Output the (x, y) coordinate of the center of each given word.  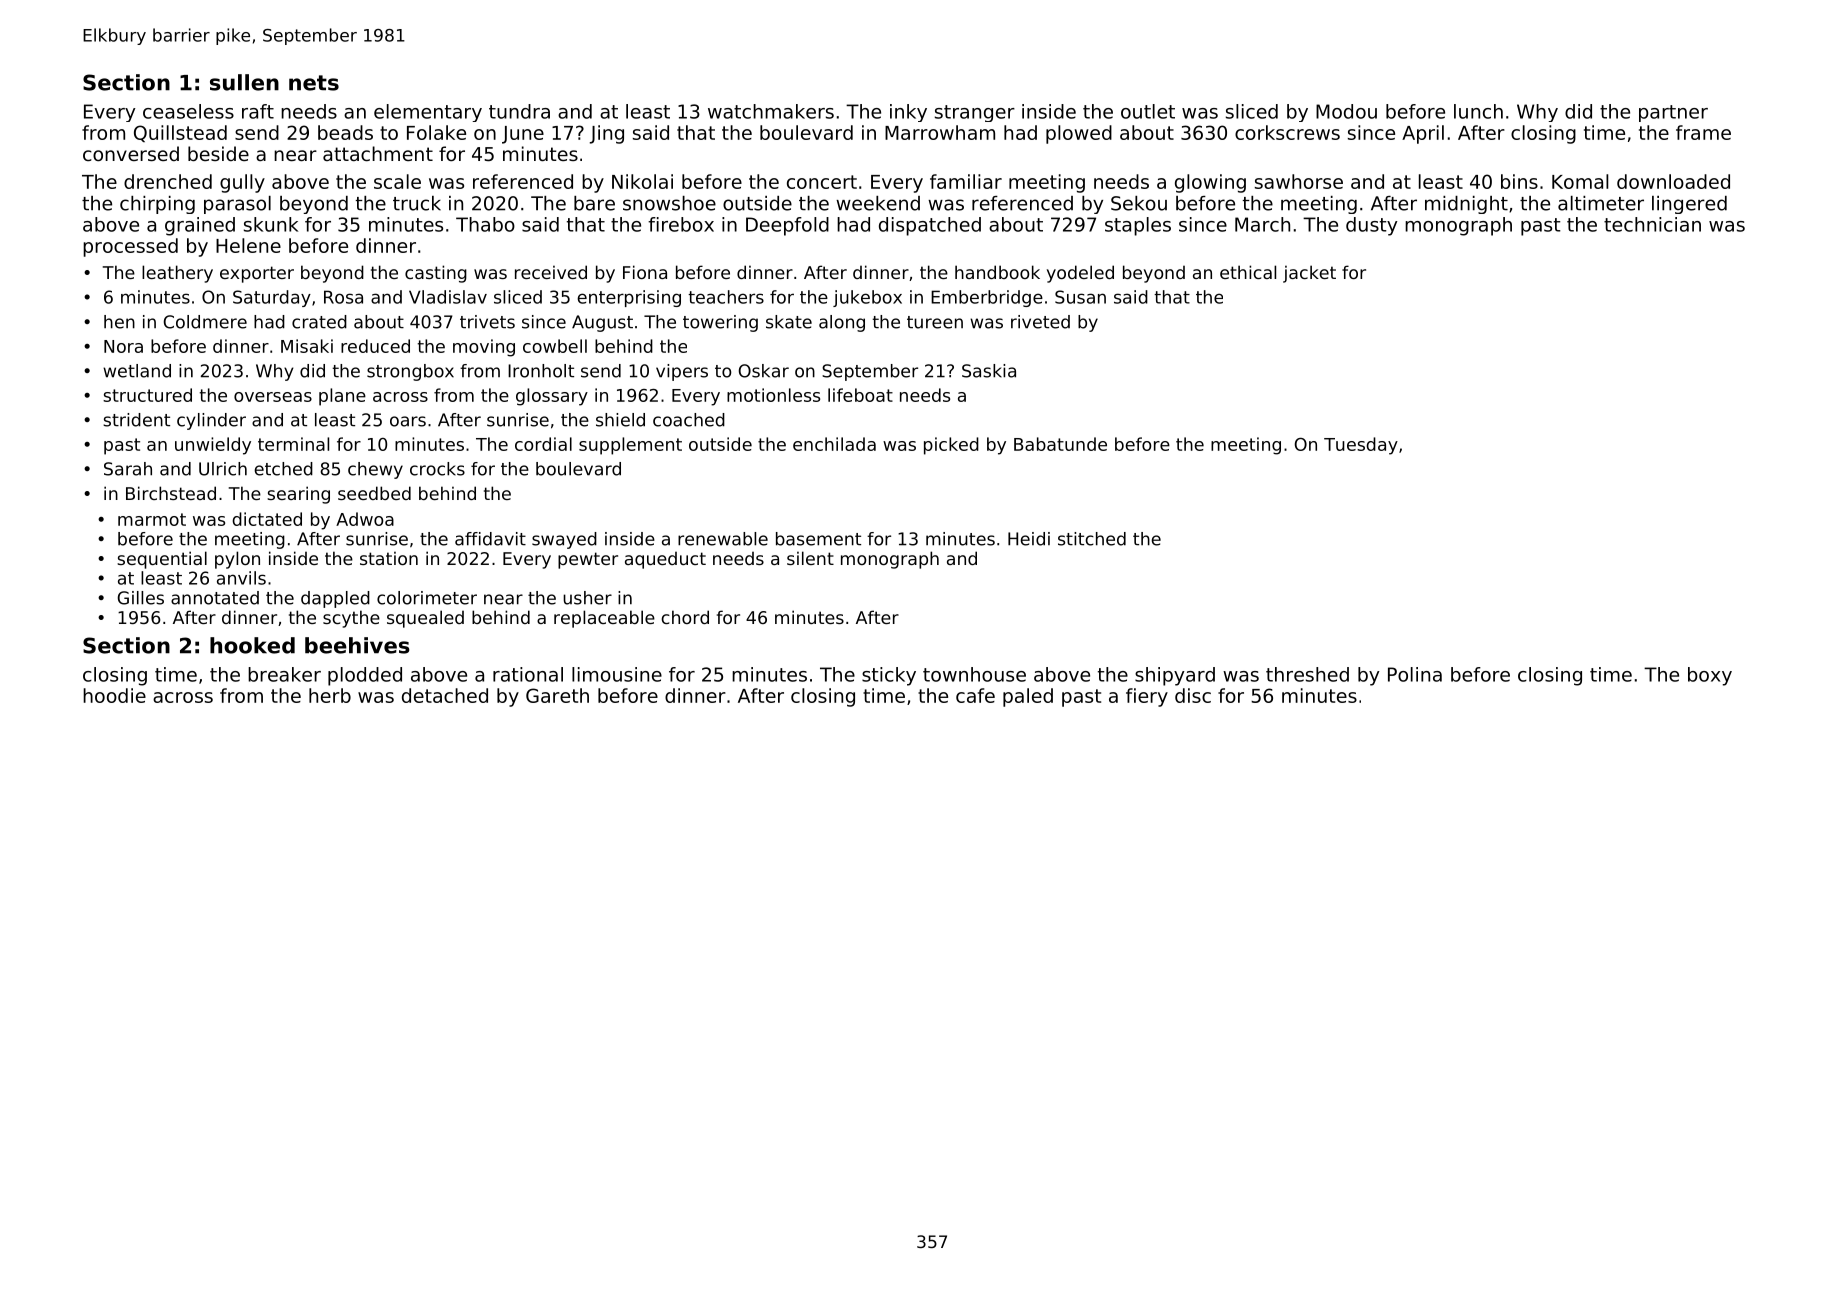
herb (330, 695)
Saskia (989, 371)
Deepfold (787, 226)
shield (620, 420)
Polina (1415, 674)
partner (1673, 113)
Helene (248, 245)
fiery (1147, 697)
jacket (1309, 274)
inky (908, 113)
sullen (244, 82)
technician (1652, 224)
